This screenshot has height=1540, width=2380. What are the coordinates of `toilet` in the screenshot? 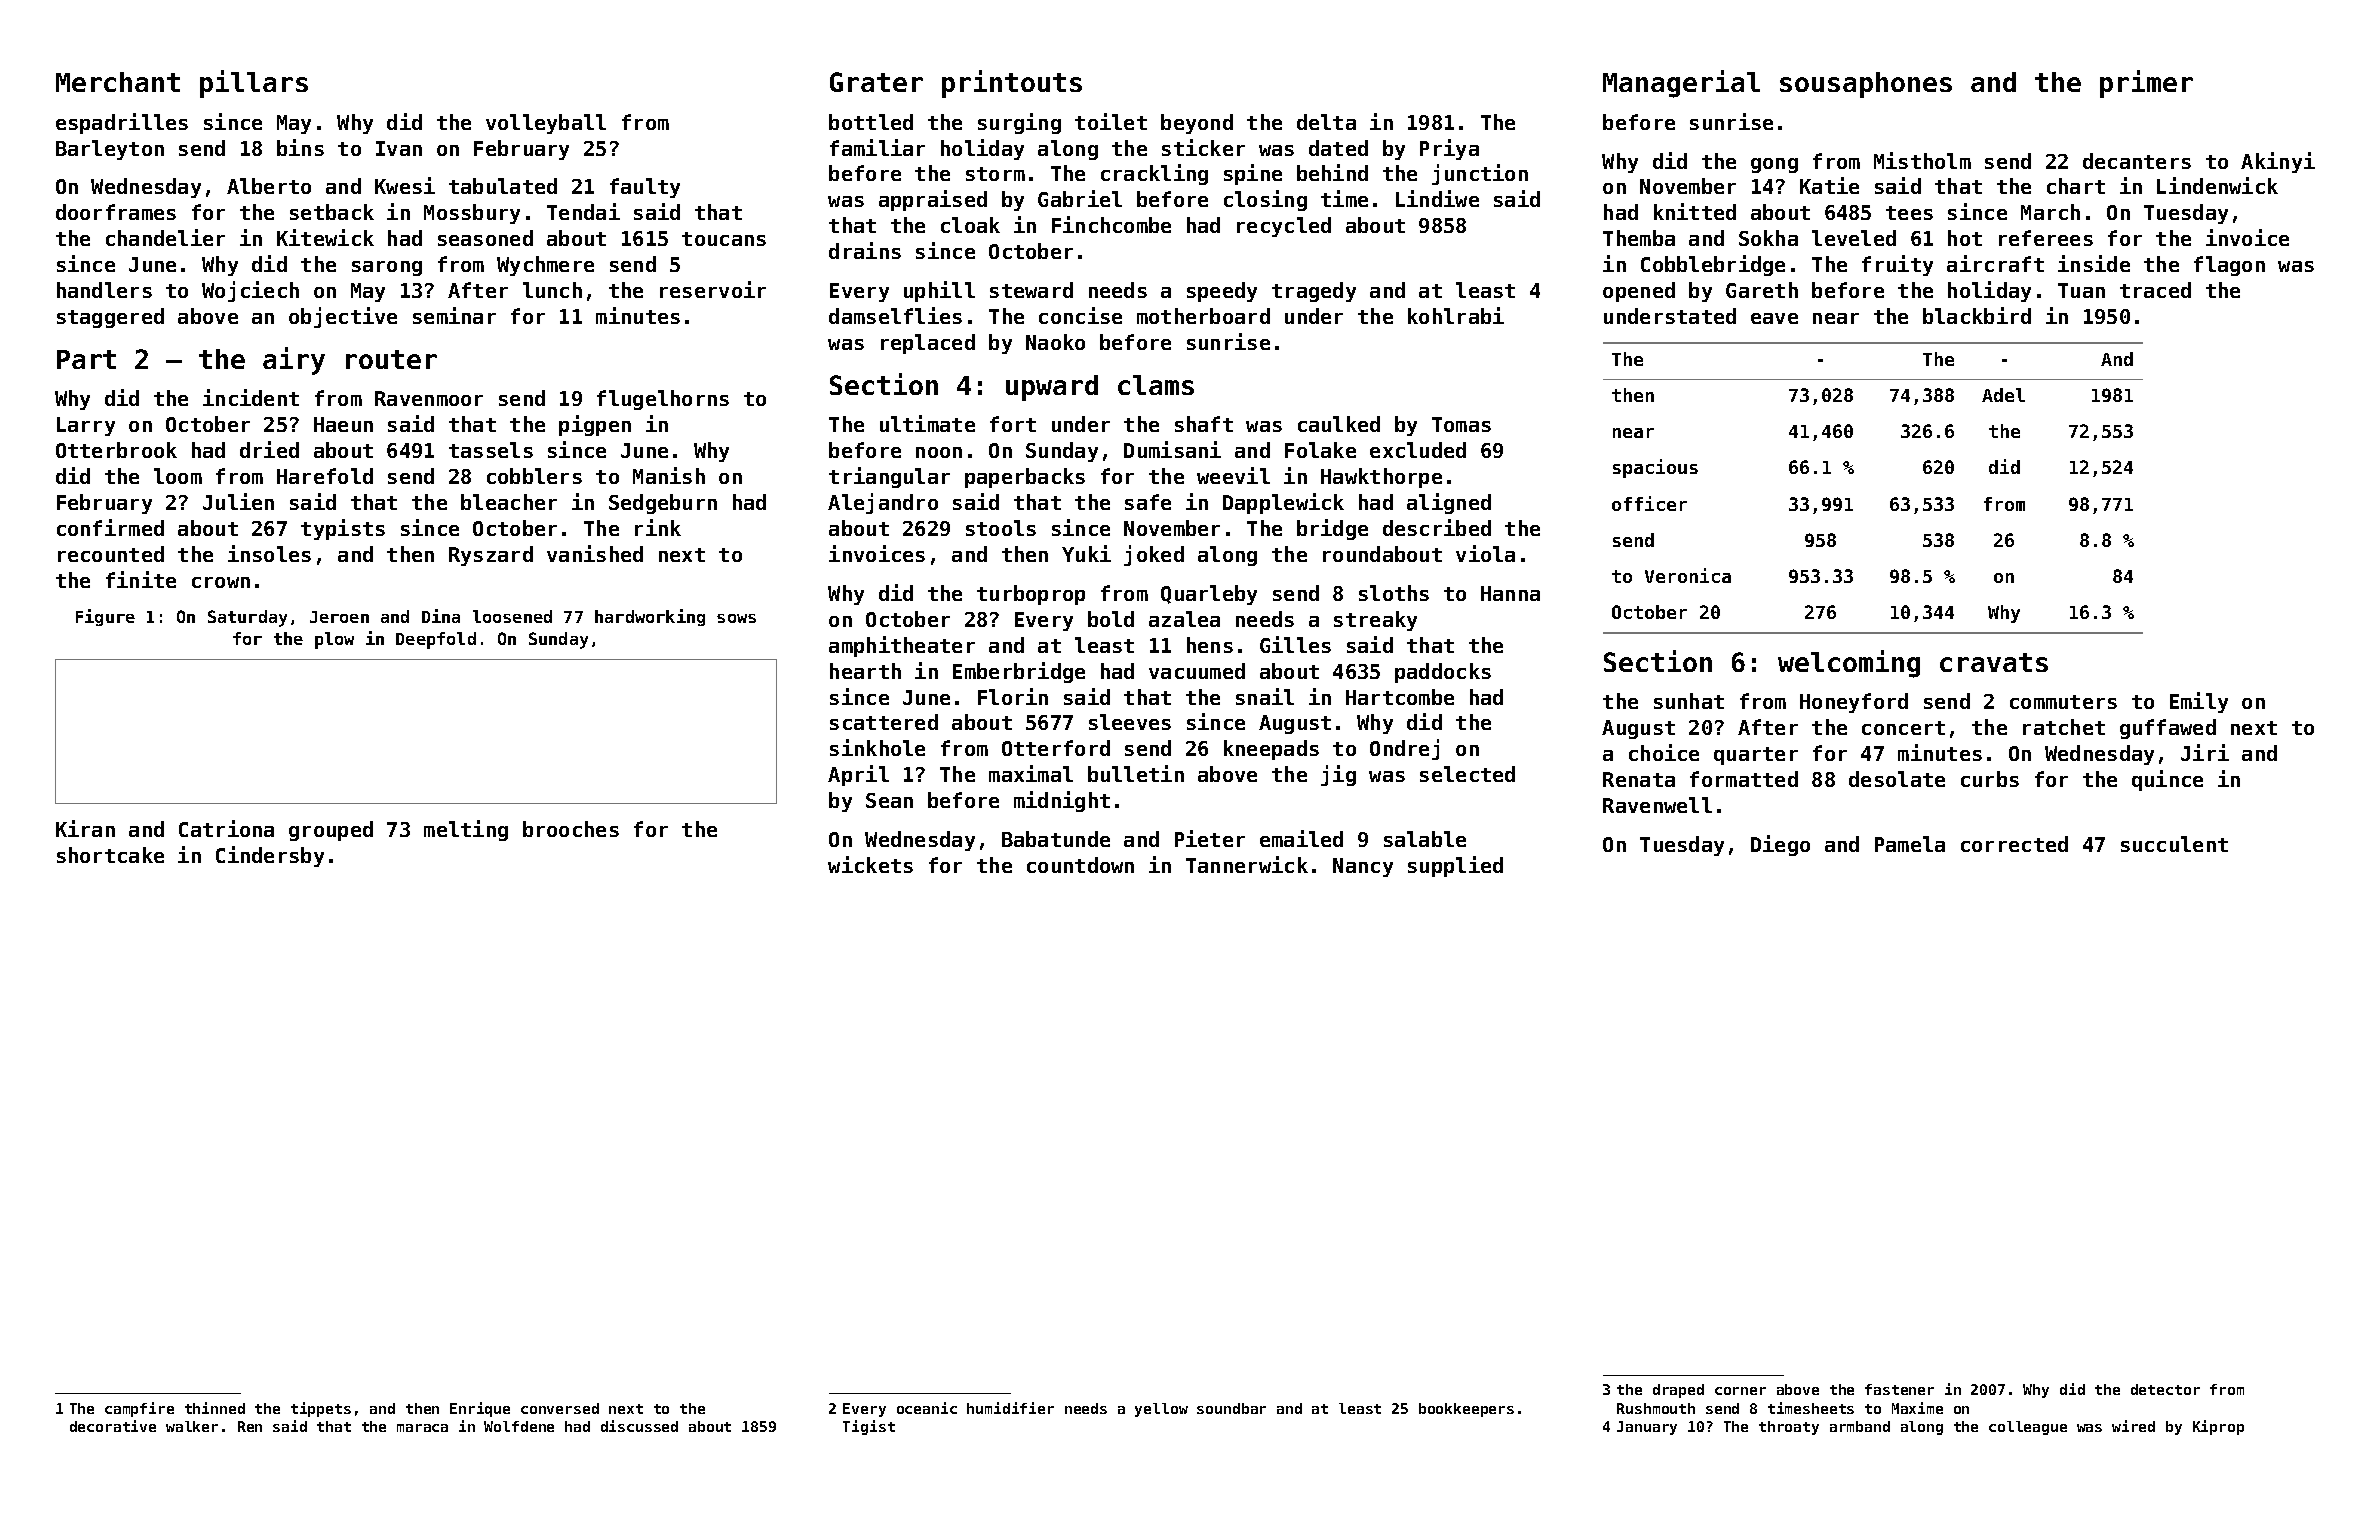 It's located at (1111, 121).
